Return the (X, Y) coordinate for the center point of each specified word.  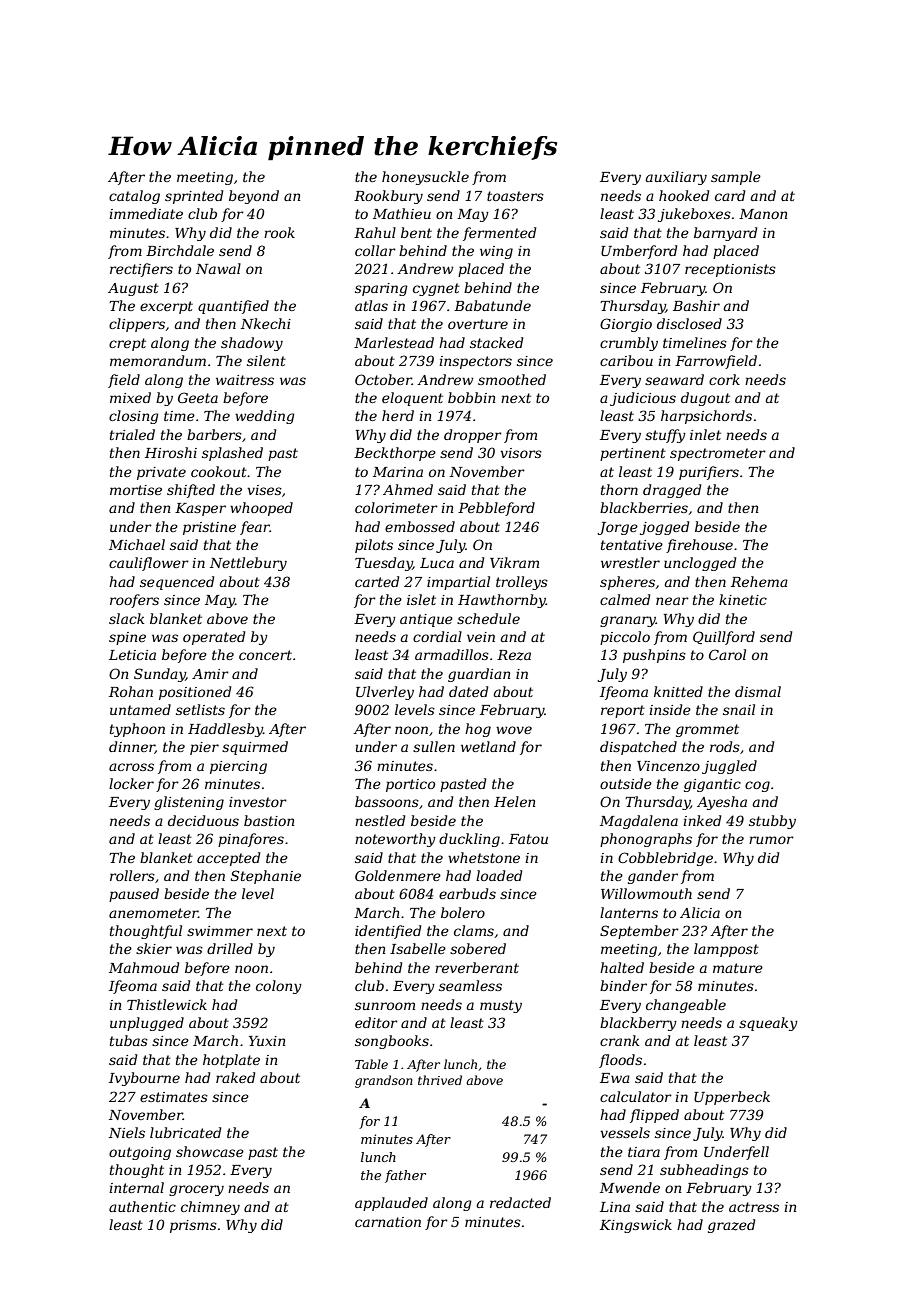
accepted (228, 859)
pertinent (633, 454)
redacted (520, 1202)
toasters (515, 196)
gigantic (712, 785)
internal (136, 1187)
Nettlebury (248, 564)
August (133, 289)
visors (521, 453)
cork (724, 379)
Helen (514, 801)
